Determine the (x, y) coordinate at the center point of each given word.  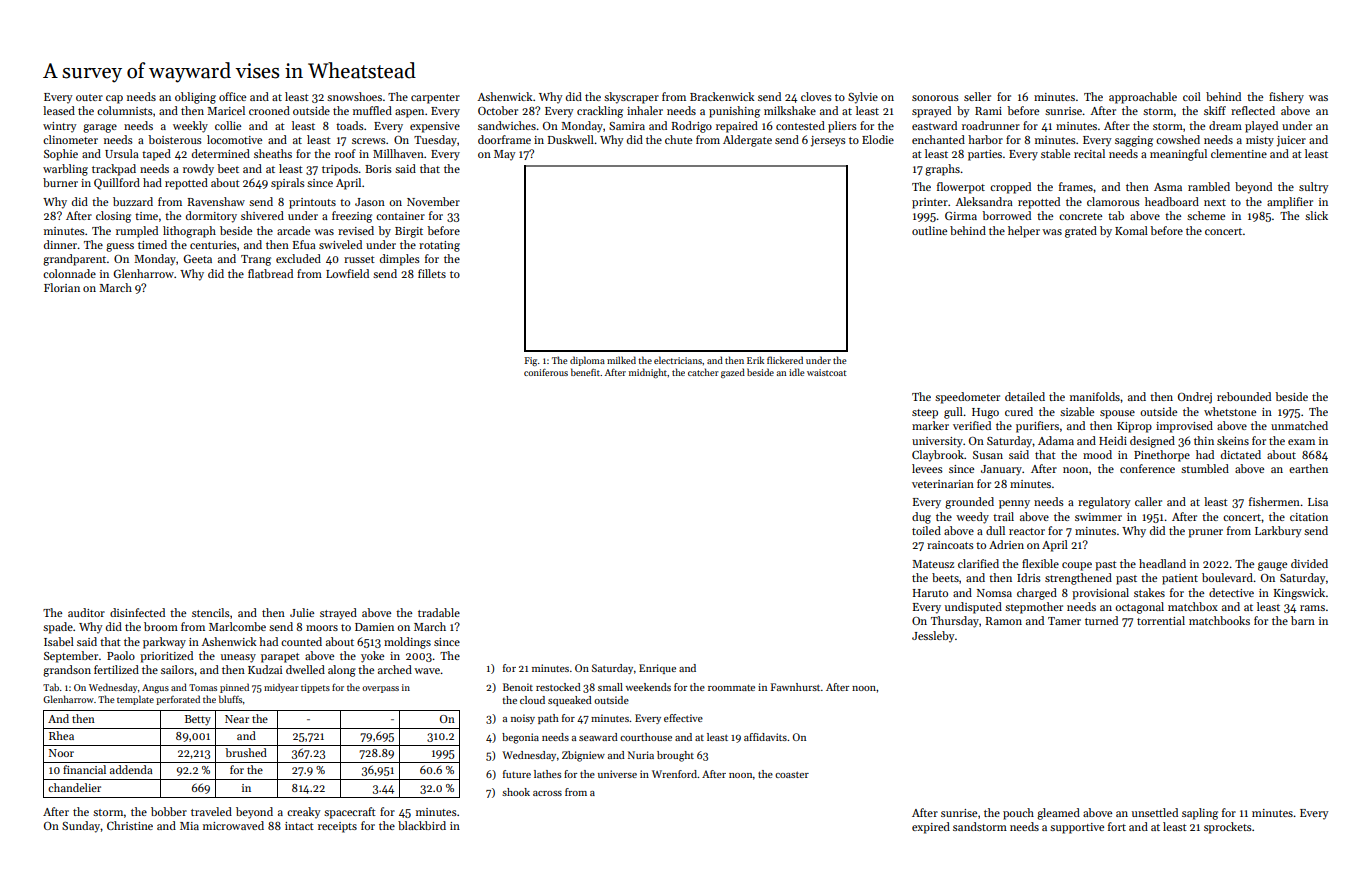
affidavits (765, 737)
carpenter (435, 99)
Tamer (1064, 621)
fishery (1286, 98)
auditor (86, 612)
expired (931, 828)
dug (921, 518)
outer (89, 97)
